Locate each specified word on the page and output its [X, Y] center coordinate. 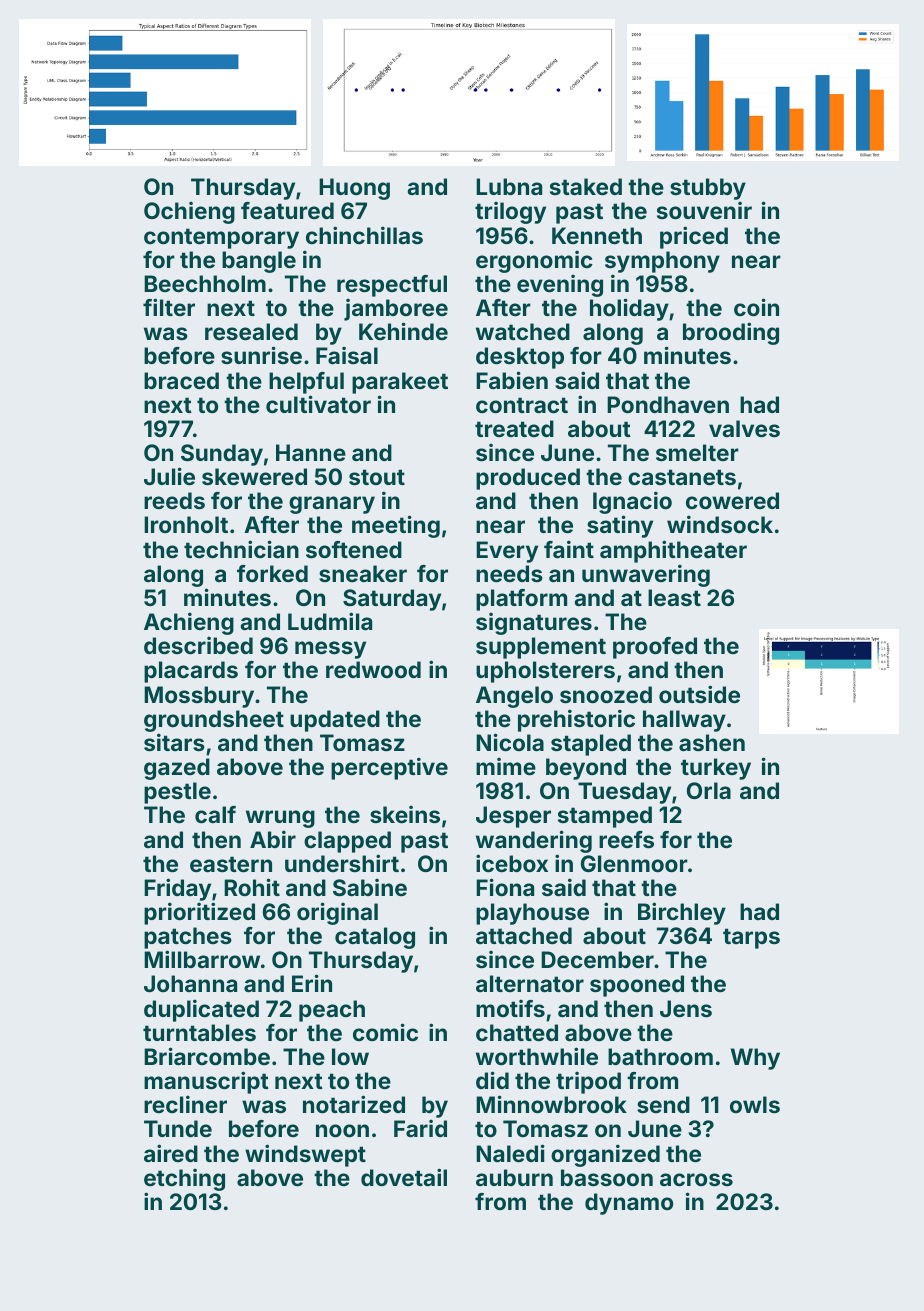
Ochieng [189, 212]
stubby [708, 190]
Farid [420, 1128]
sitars [174, 742]
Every [507, 552]
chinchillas [364, 235]
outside [699, 694]
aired [171, 1153]
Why [755, 1059]
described [198, 645]
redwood [373, 669]
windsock [720, 524]
